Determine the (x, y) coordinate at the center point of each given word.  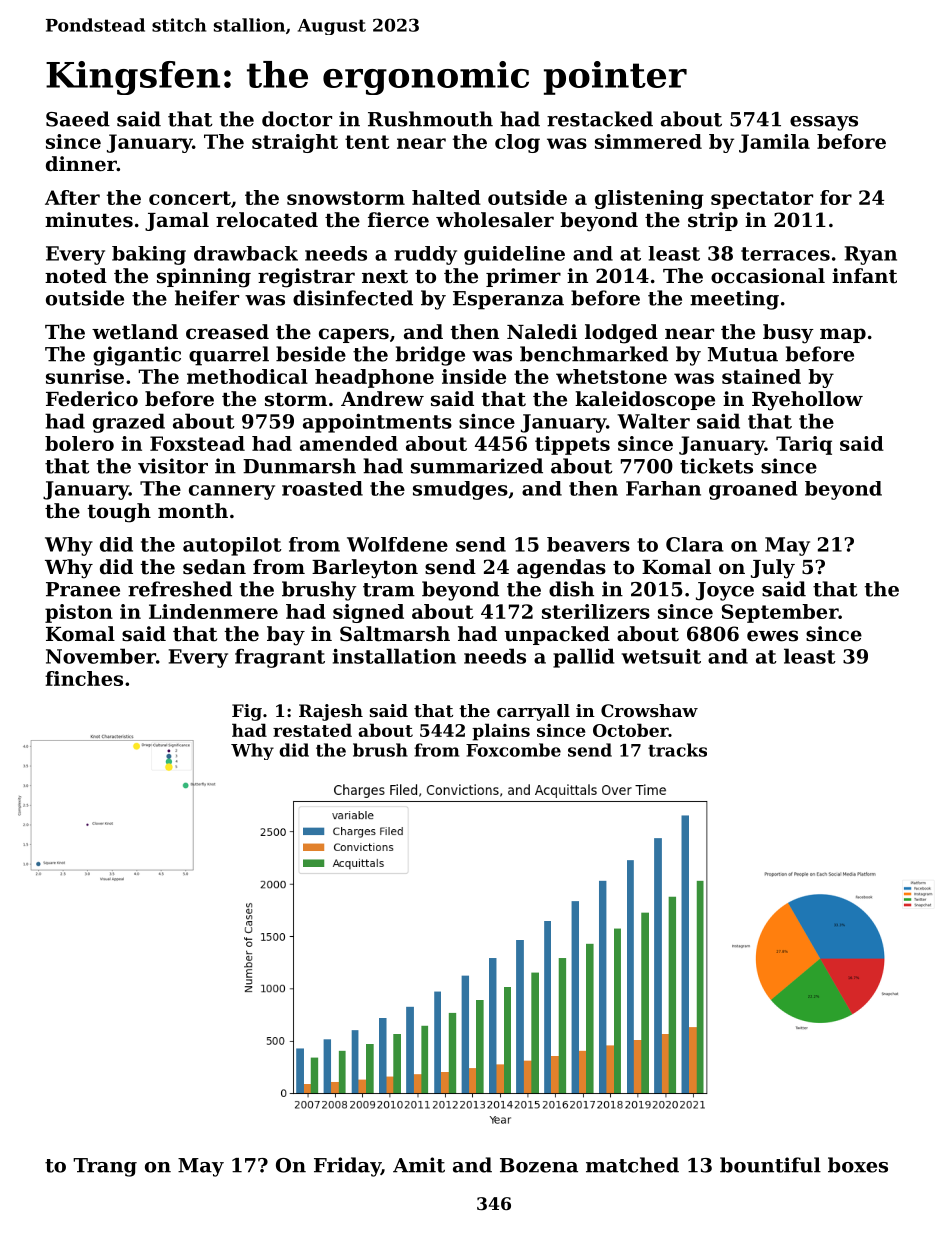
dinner (81, 164)
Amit (419, 1165)
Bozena (539, 1165)
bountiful (770, 1165)
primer (523, 277)
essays (824, 123)
